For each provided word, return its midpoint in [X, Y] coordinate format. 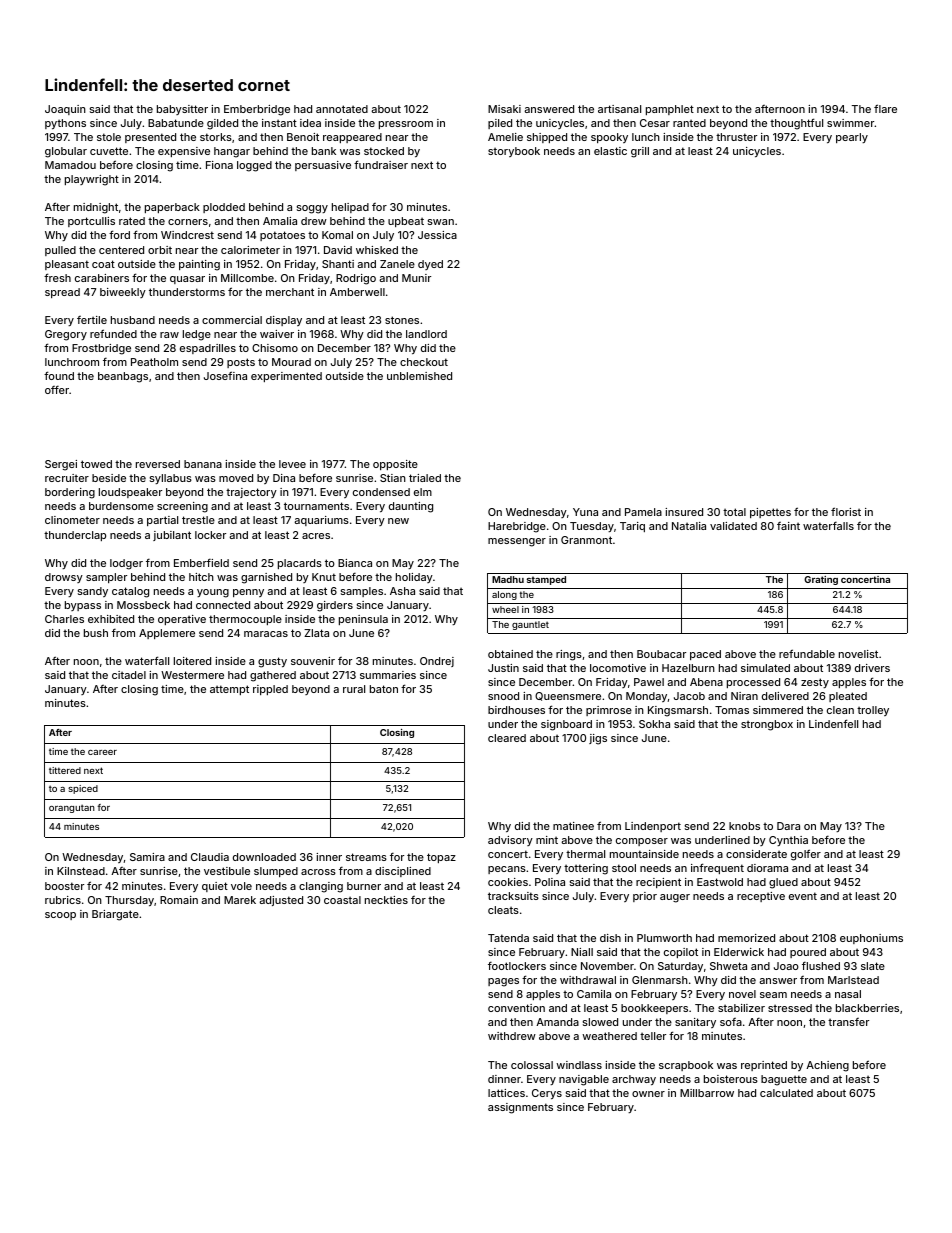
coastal [342, 900]
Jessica [437, 235]
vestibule [227, 871]
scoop [60, 916]
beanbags [123, 377]
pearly [852, 138]
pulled [60, 251]
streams [366, 857]
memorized [746, 938]
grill [640, 152]
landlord [426, 334]
